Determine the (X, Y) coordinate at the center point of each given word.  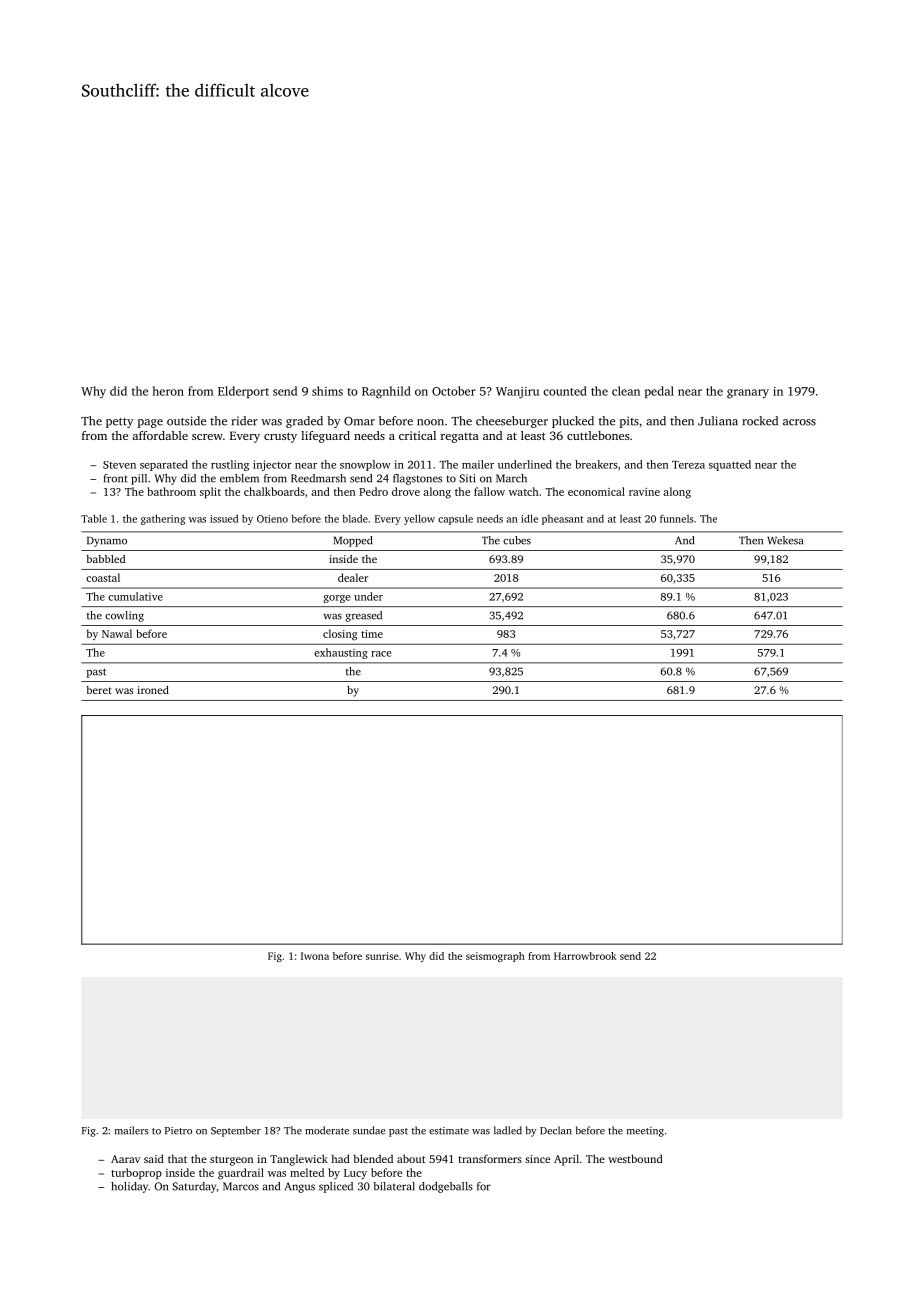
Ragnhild (386, 392)
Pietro (178, 1131)
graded (304, 422)
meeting (645, 1132)
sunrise (382, 956)
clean (626, 391)
